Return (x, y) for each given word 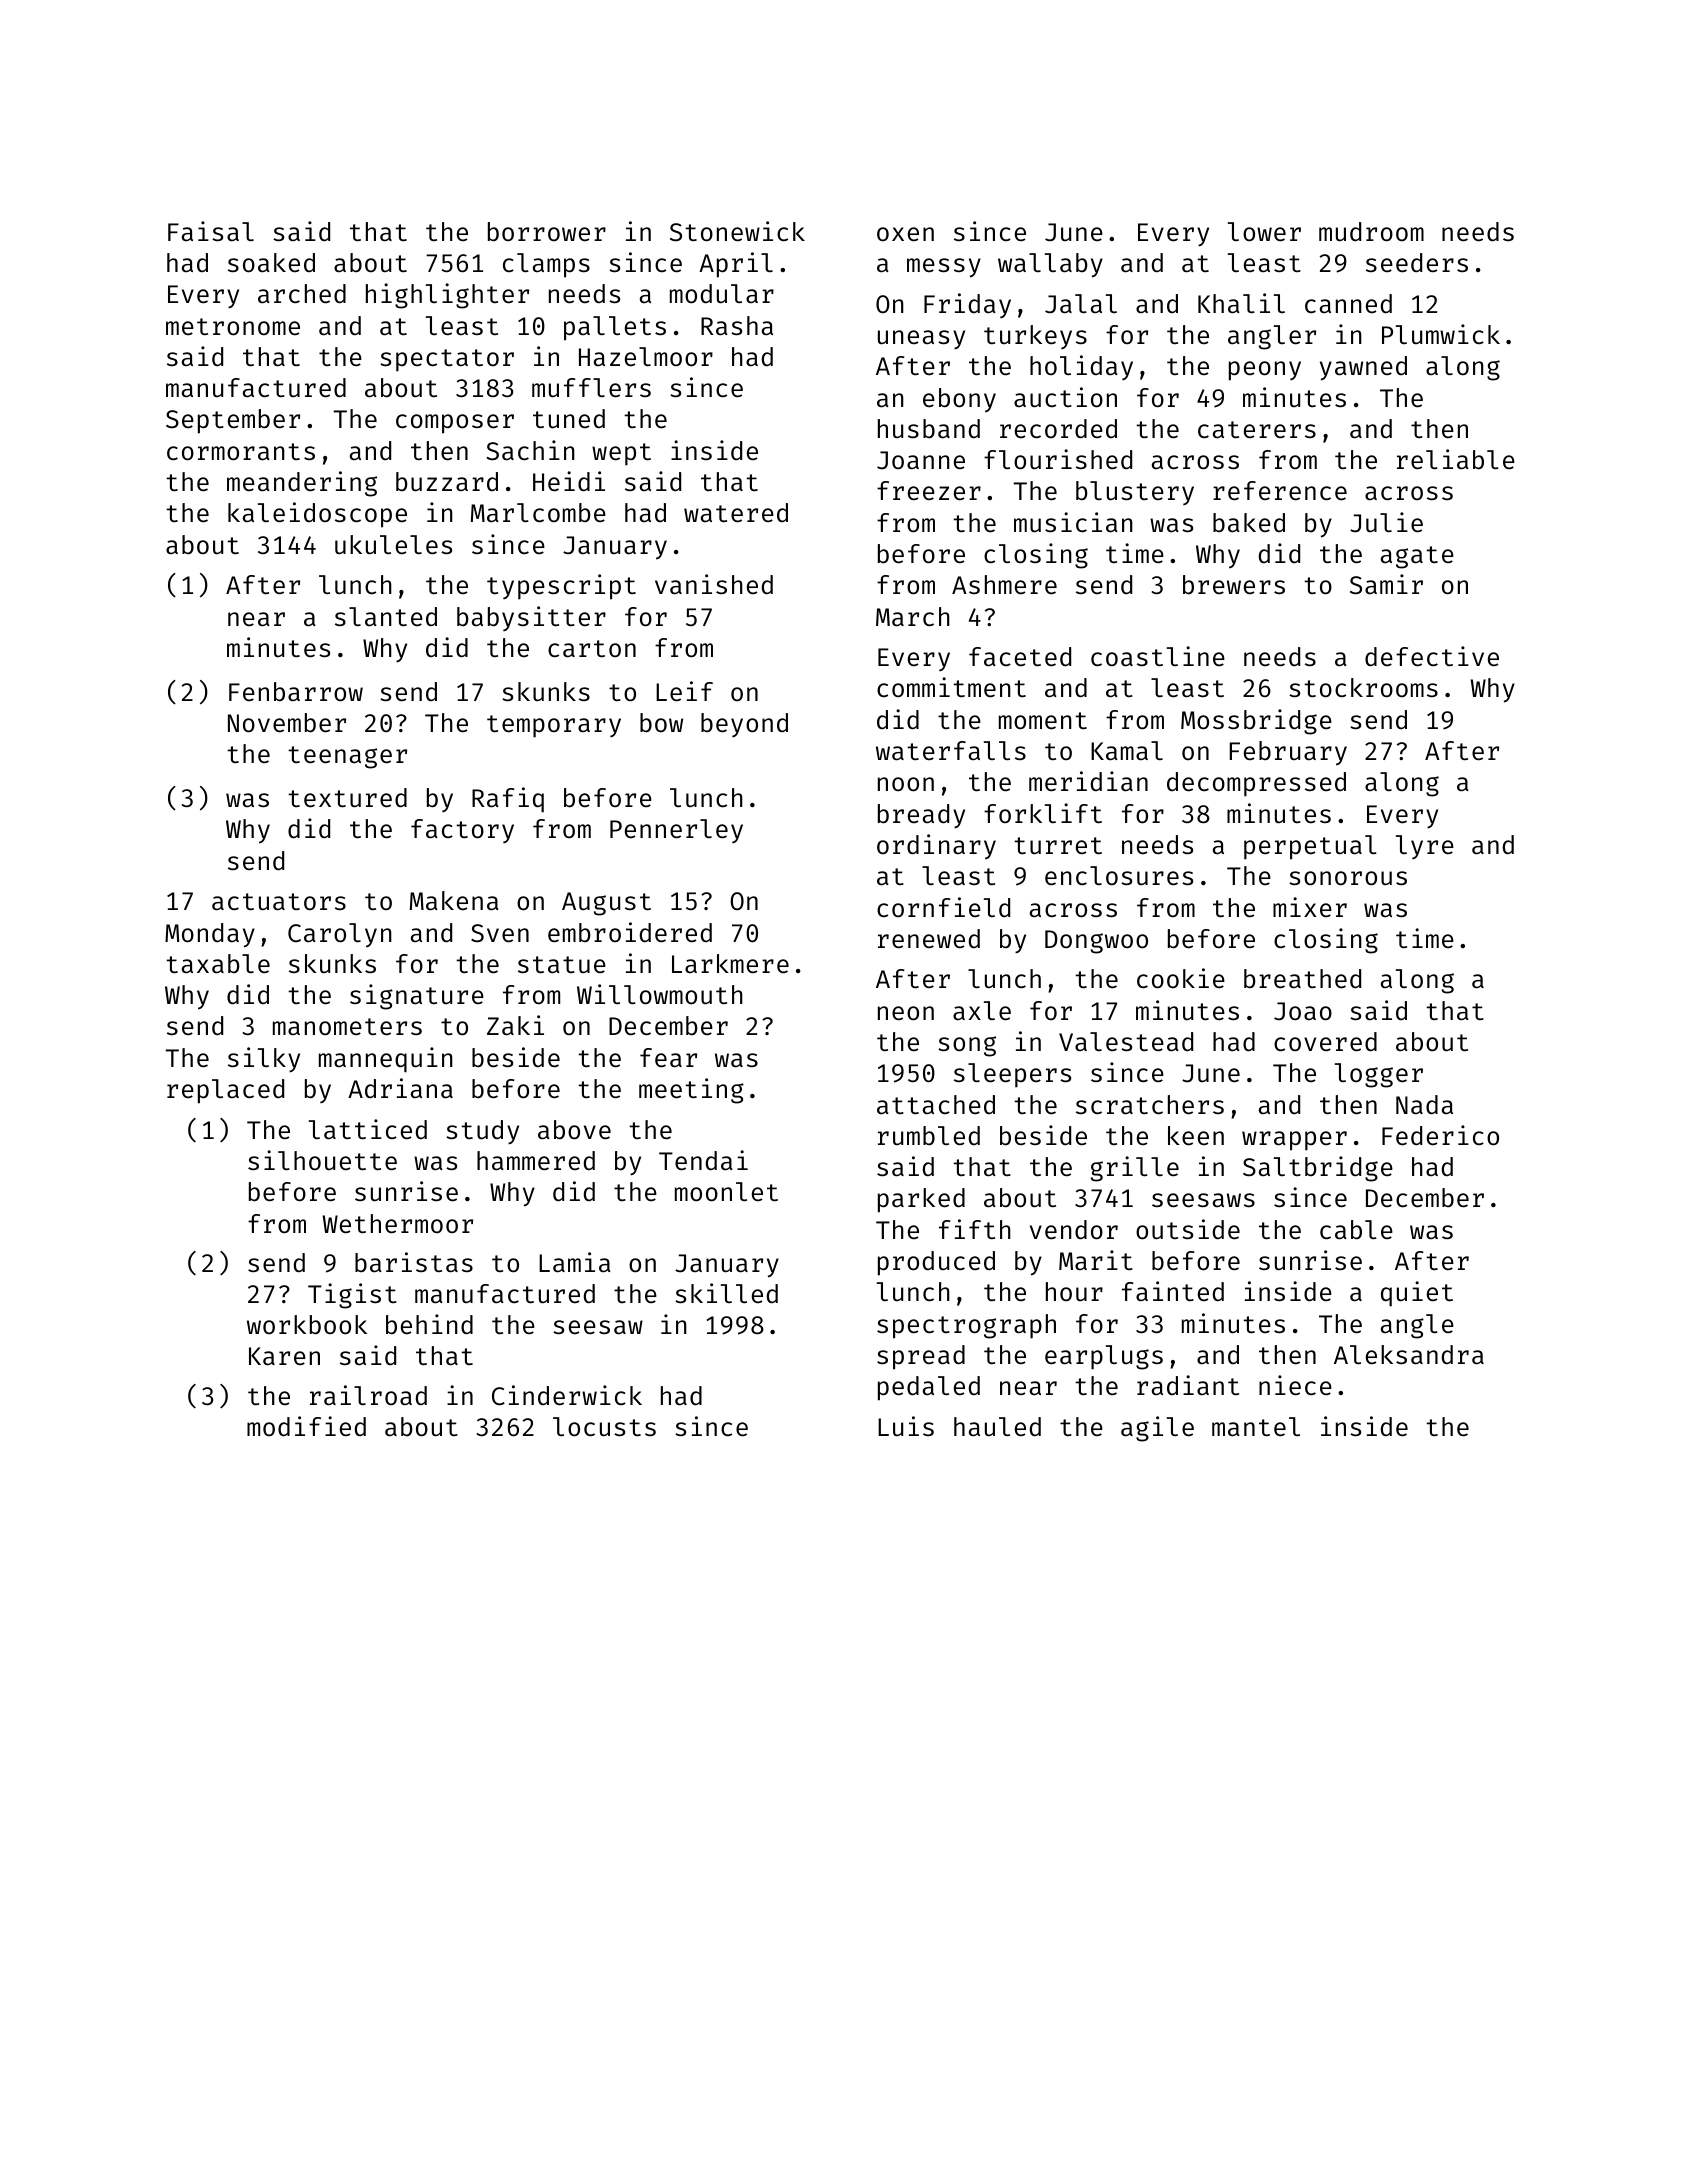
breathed (1302, 979)
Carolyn (340, 935)
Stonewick (737, 231)
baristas (414, 1262)
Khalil (1241, 303)
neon (906, 1013)
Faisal (211, 231)
